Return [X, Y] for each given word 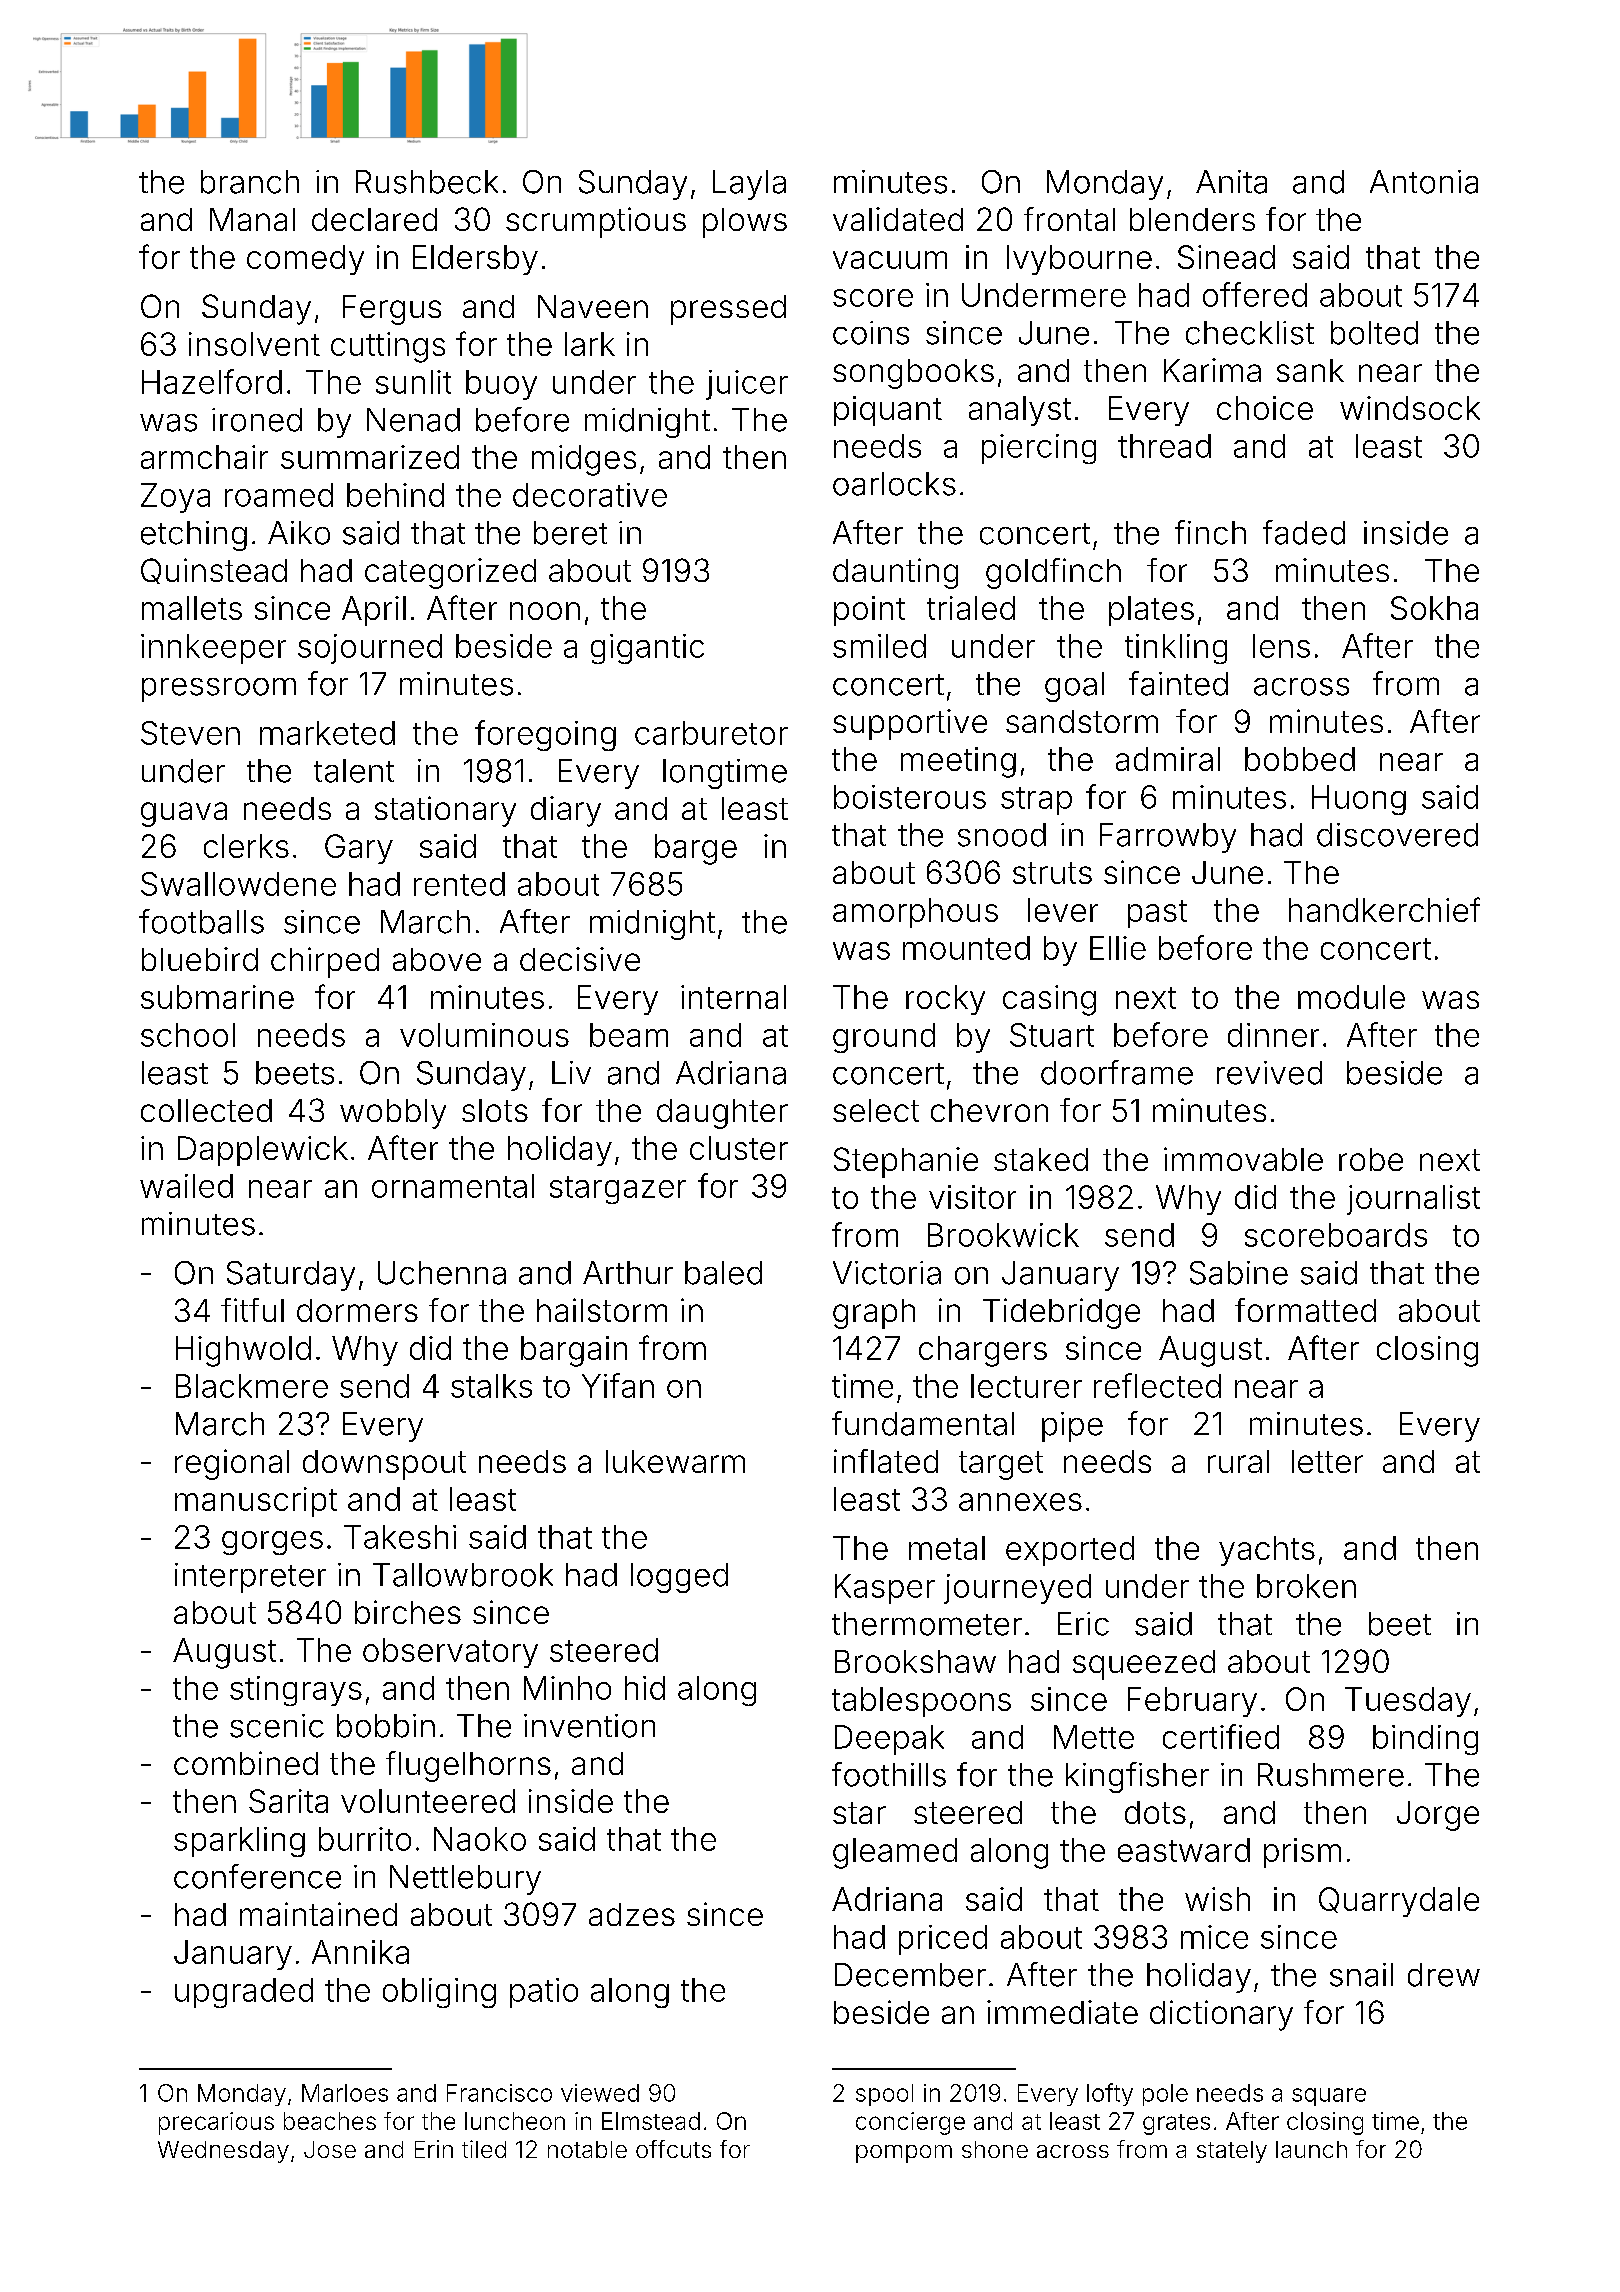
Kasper [885, 1589]
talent [354, 771]
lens [1281, 646]
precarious [216, 2123]
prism [1302, 1853]
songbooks [913, 374]
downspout [384, 1465]
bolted [1374, 333]
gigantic [647, 649]
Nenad [413, 420]
